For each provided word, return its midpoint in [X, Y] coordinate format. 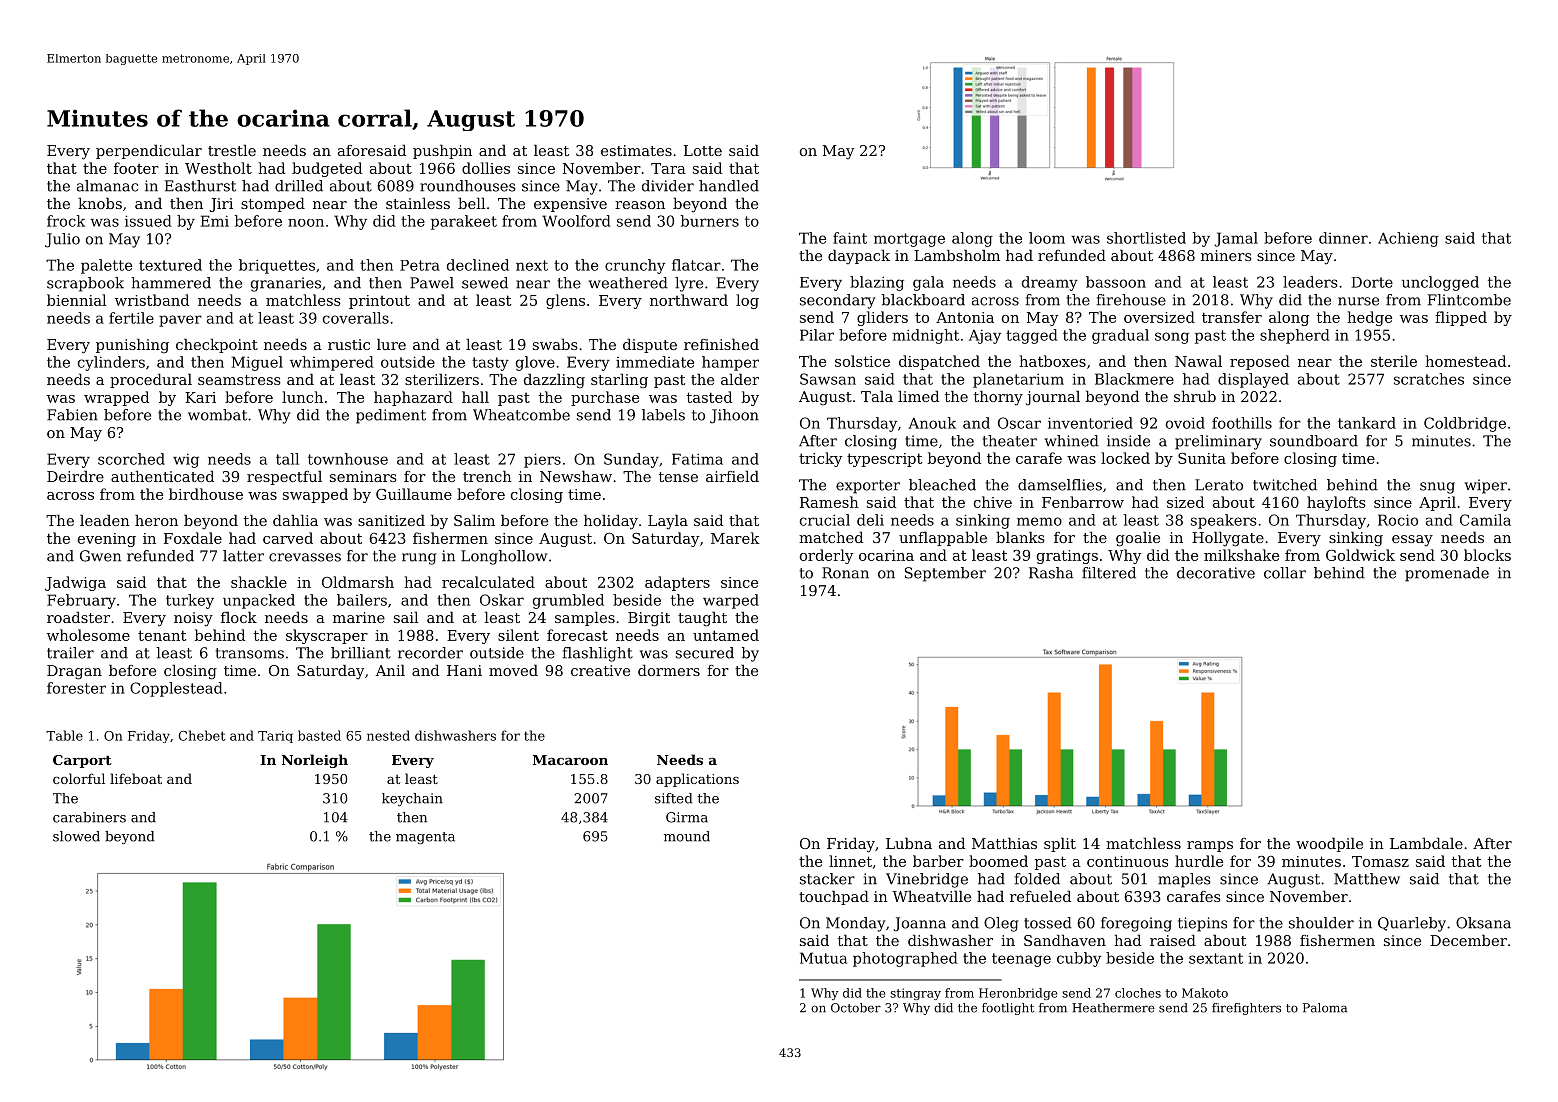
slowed [76, 836]
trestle [232, 150]
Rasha [1051, 573]
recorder [430, 653]
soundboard [1314, 441]
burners [710, 221]
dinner [1343, 238]
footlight [1008, 1009]
